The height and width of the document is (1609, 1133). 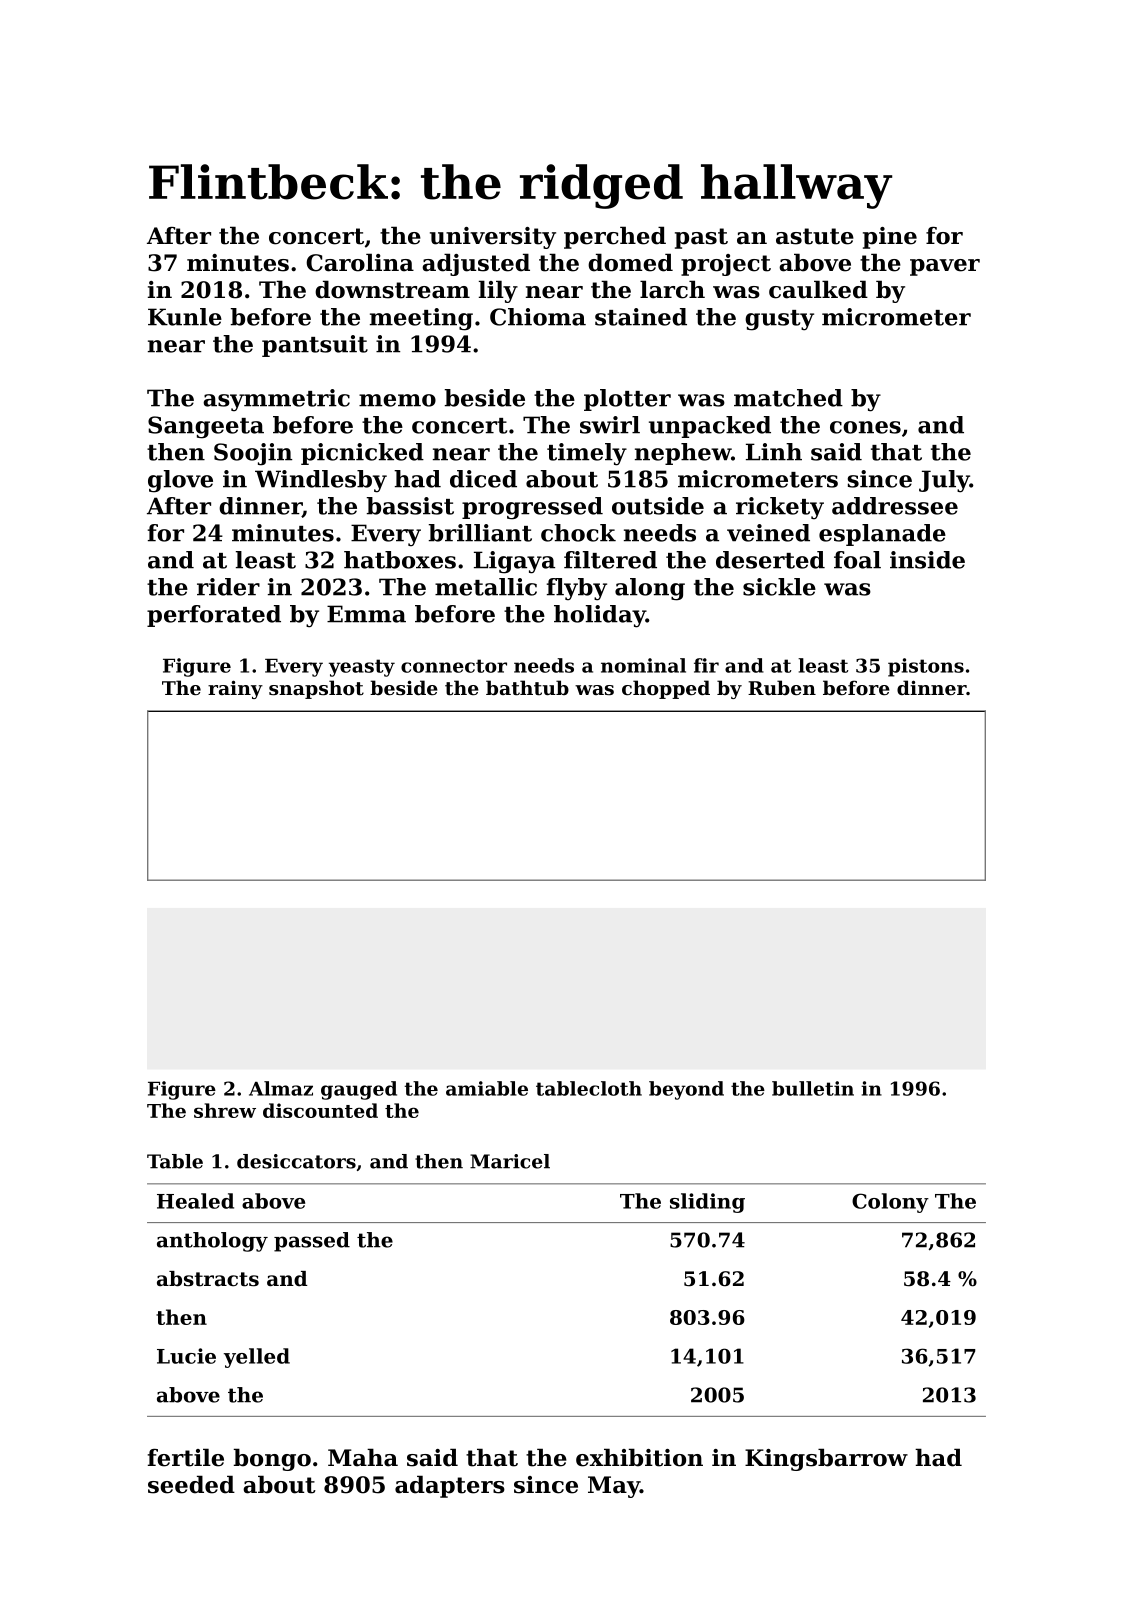 I want to click on timely, so click(x=587, y=454).
